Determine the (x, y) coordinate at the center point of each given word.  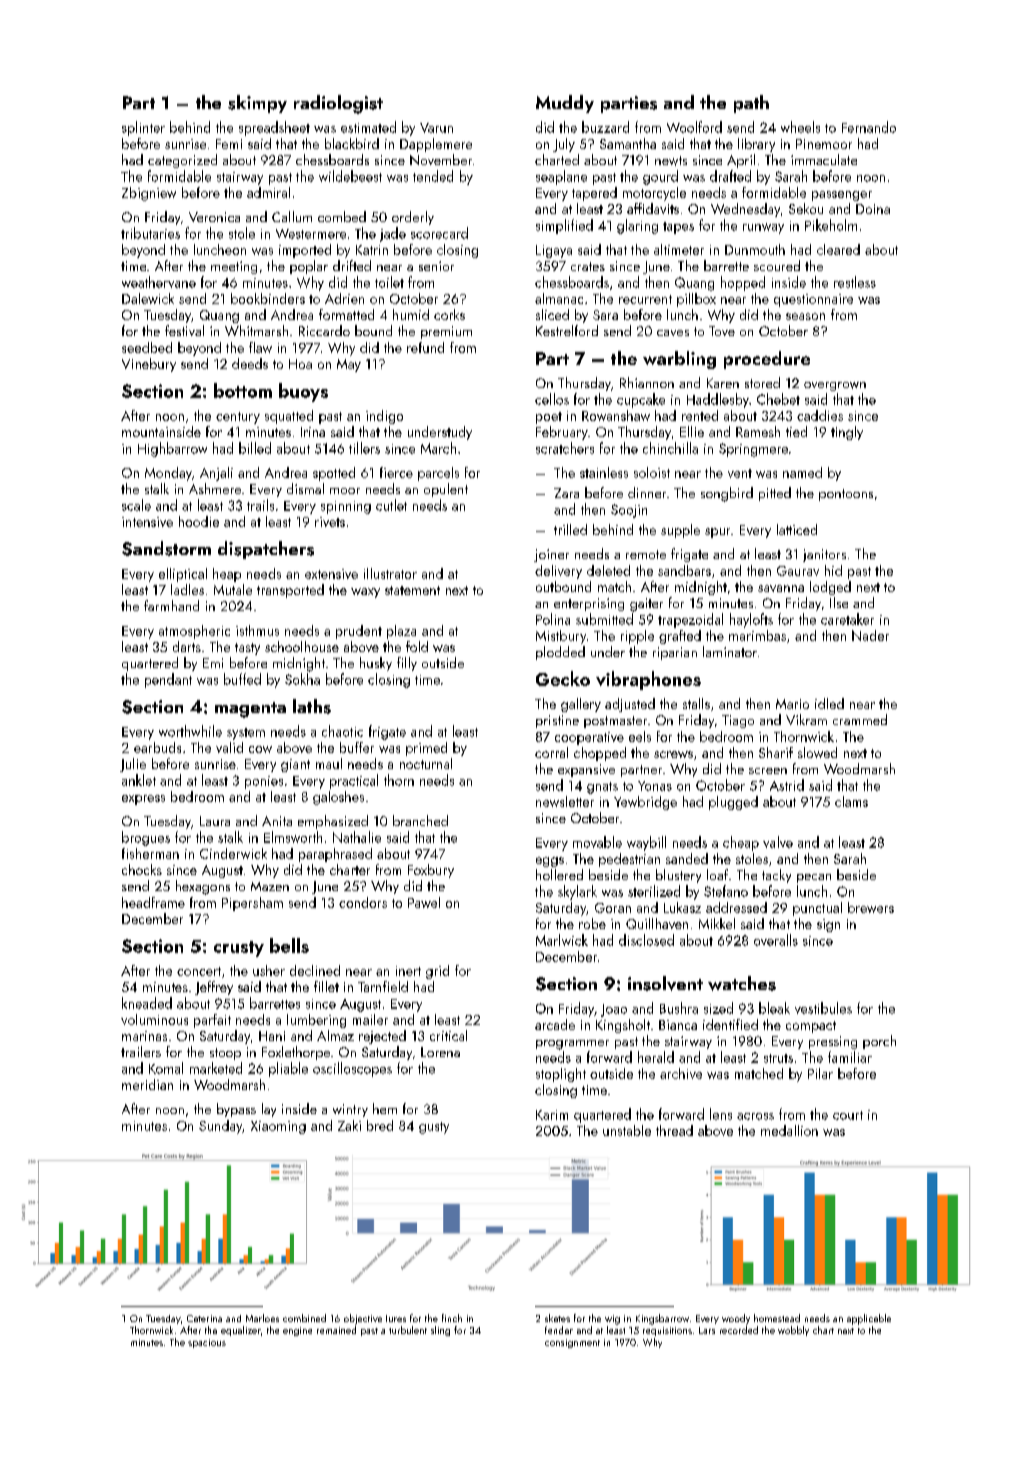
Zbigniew (149, 194)
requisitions (667, 1331)
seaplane (561, 177)
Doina (873, 209)
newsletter (565, 801)
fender (559, 1330)
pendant (168, 680)
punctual (817, 909)
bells (289, 945)
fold (417, 646)
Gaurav (798, 571)
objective (363, 1319)
